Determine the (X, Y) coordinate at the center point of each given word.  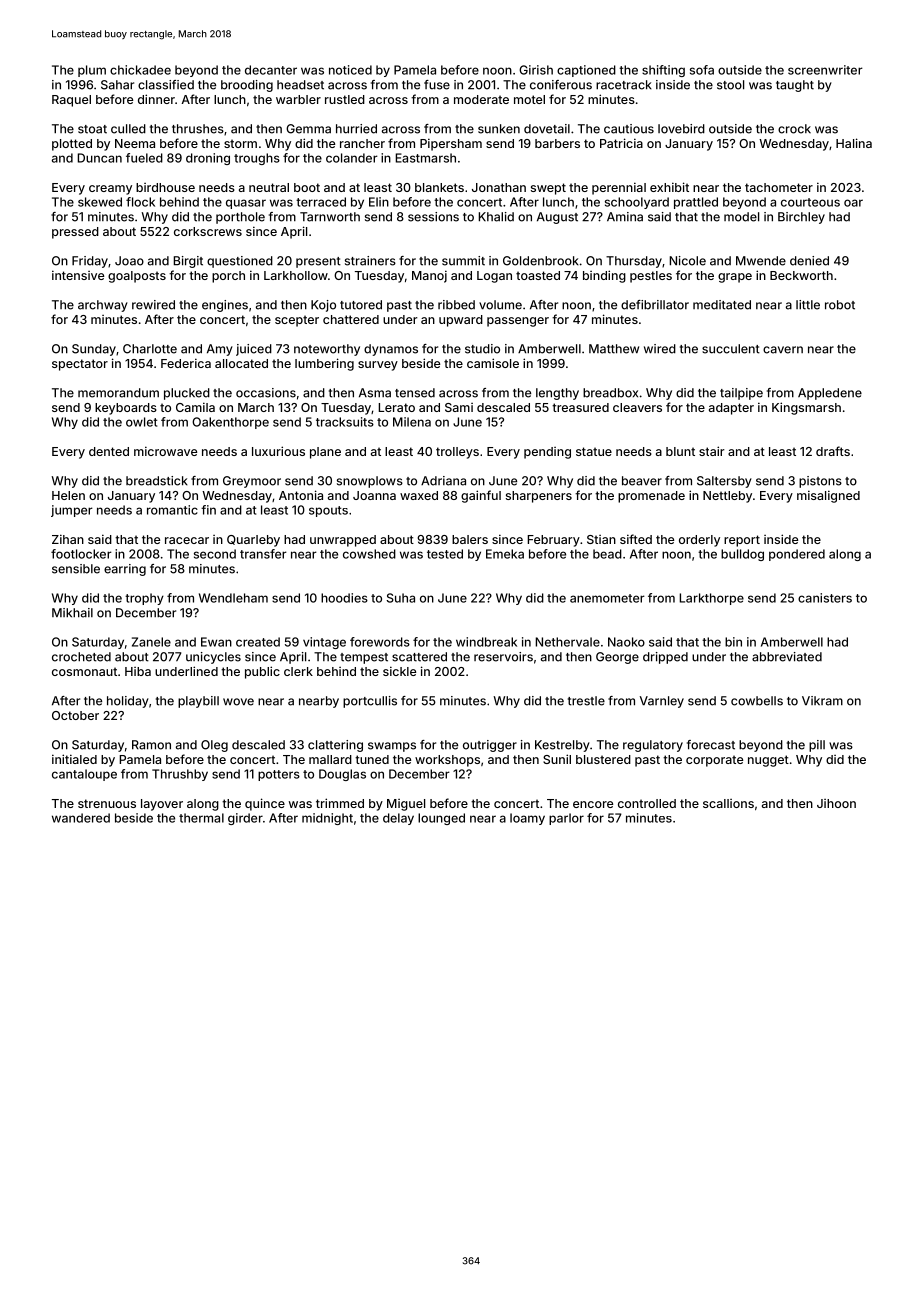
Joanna (374, 495)
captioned (586, 71)
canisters (825, 598)
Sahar (117, 85)
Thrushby (180, 775)
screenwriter (825, 70)
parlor (566, 819)
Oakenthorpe (230, 423)
